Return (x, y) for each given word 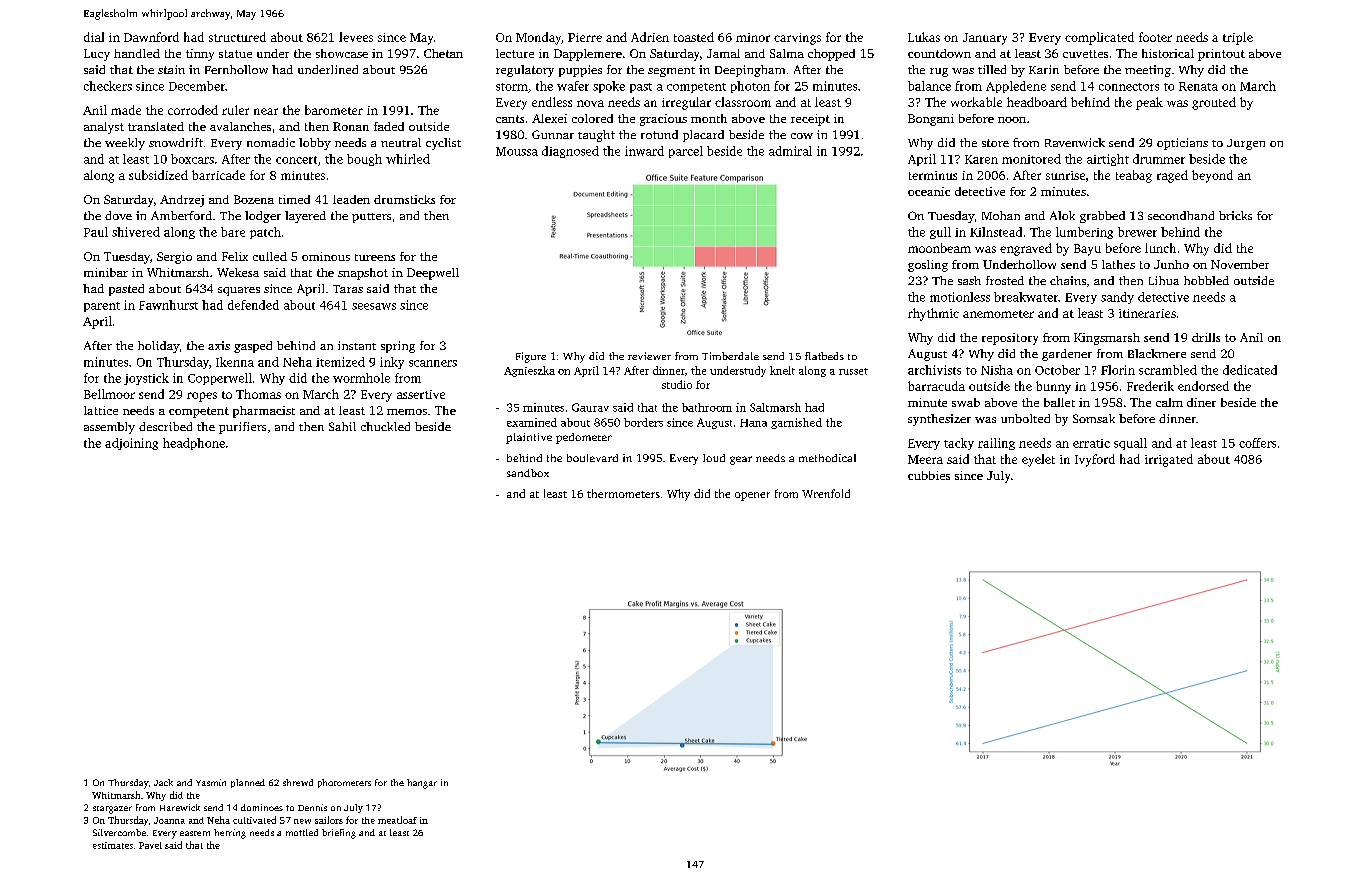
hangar (422, 784)
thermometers (623, 493)
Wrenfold (826, 493)
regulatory (525, 71)
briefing (339, 834)
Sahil (342, 426)
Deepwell (433, 274)
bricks (1235, 215)
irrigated (1169, 460)
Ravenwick (1075, 142)
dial (94, 37)
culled (270, 256)
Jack (163, 782)
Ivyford (1095, 460)
